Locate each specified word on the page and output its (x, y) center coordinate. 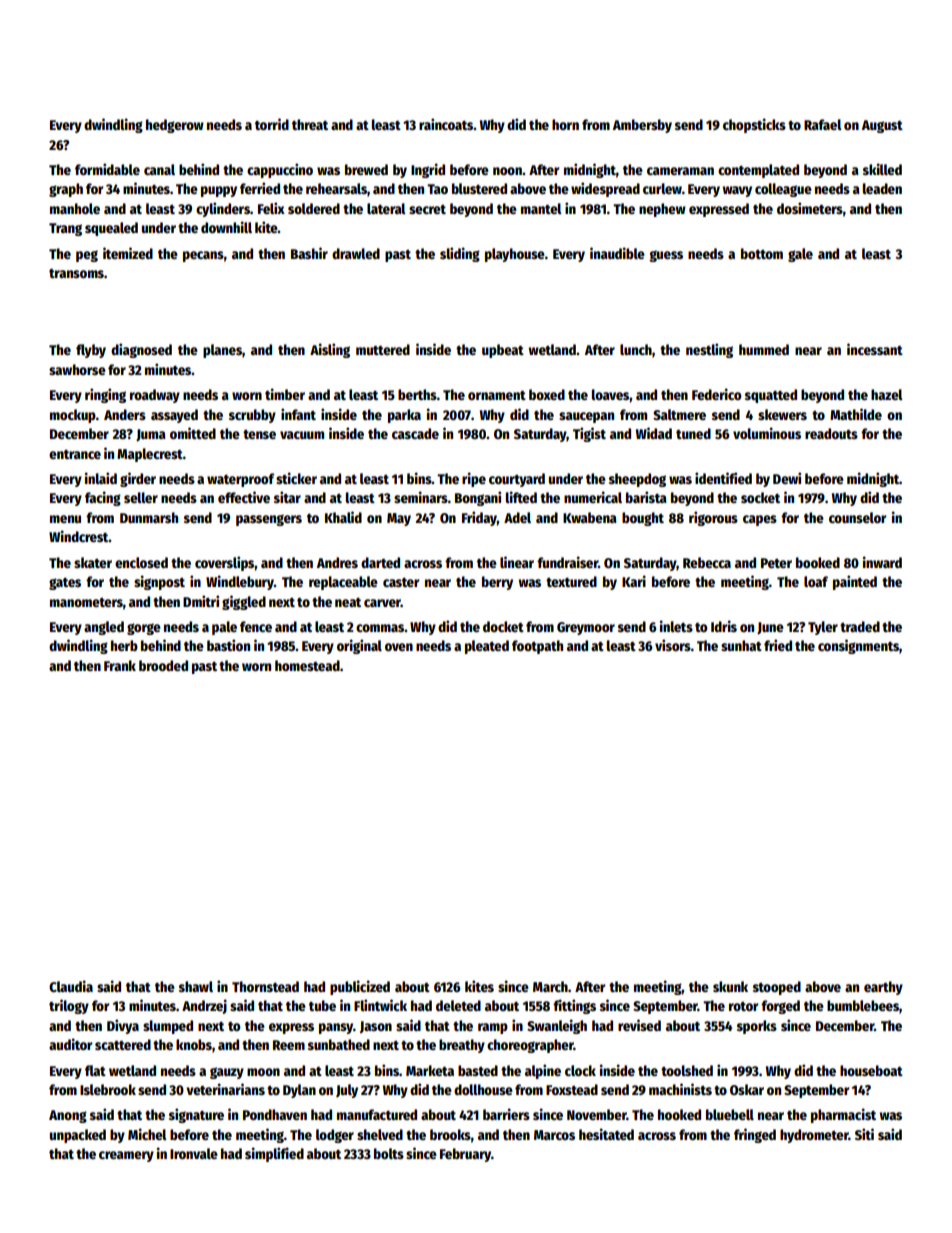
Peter (776, 563)
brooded (163, 665)
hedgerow (175, 126)
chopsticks (754, 125)
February (465, 1155)
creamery (126, 1156)
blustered (479, 188)
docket (503, 626)
